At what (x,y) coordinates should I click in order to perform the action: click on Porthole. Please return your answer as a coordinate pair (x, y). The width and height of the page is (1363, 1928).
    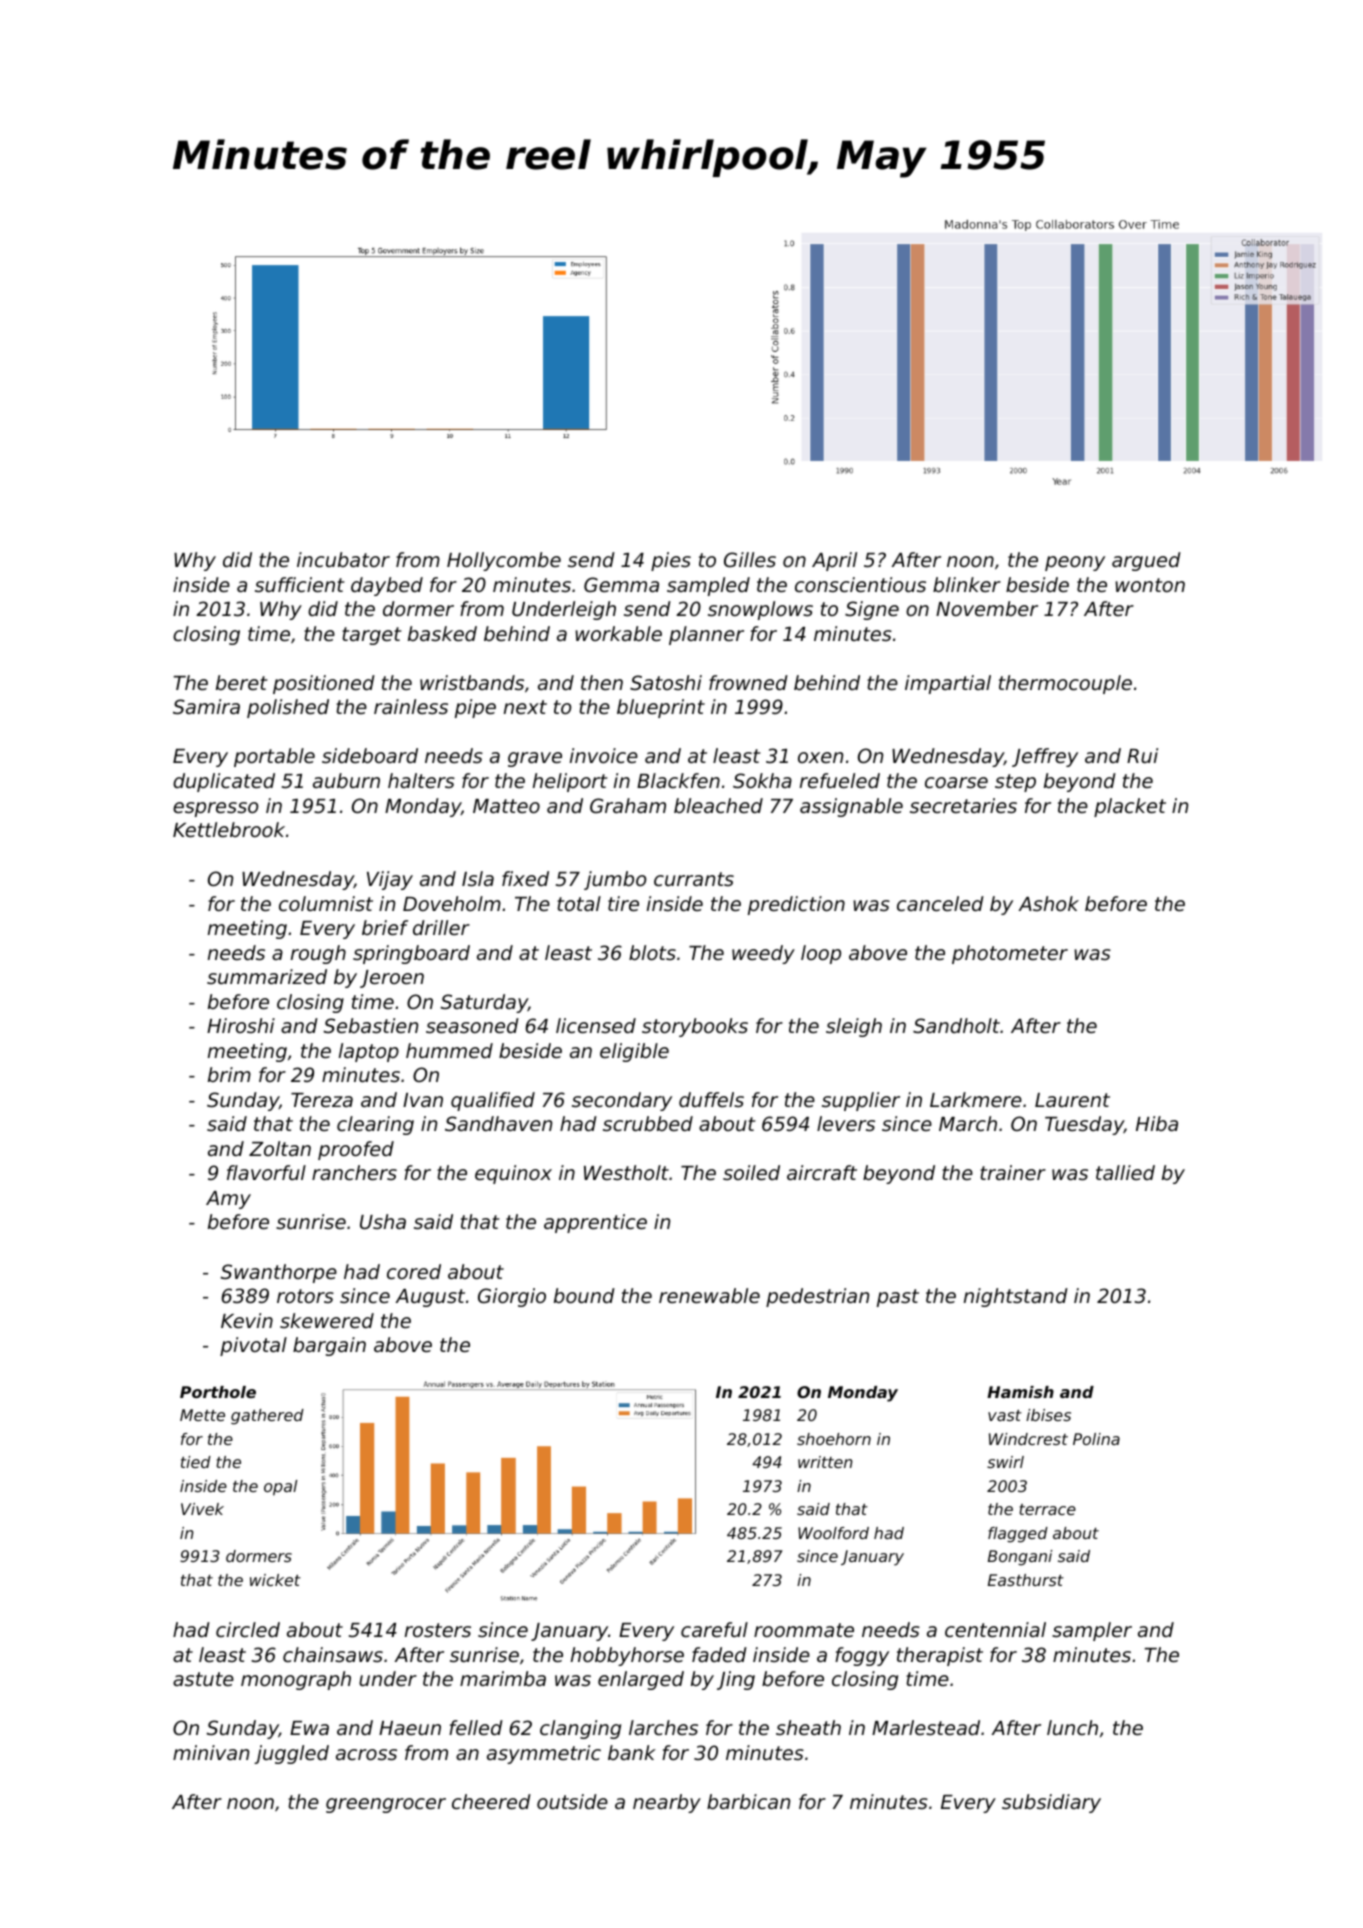
    Looking at the image, I should click on (218, 1392).
